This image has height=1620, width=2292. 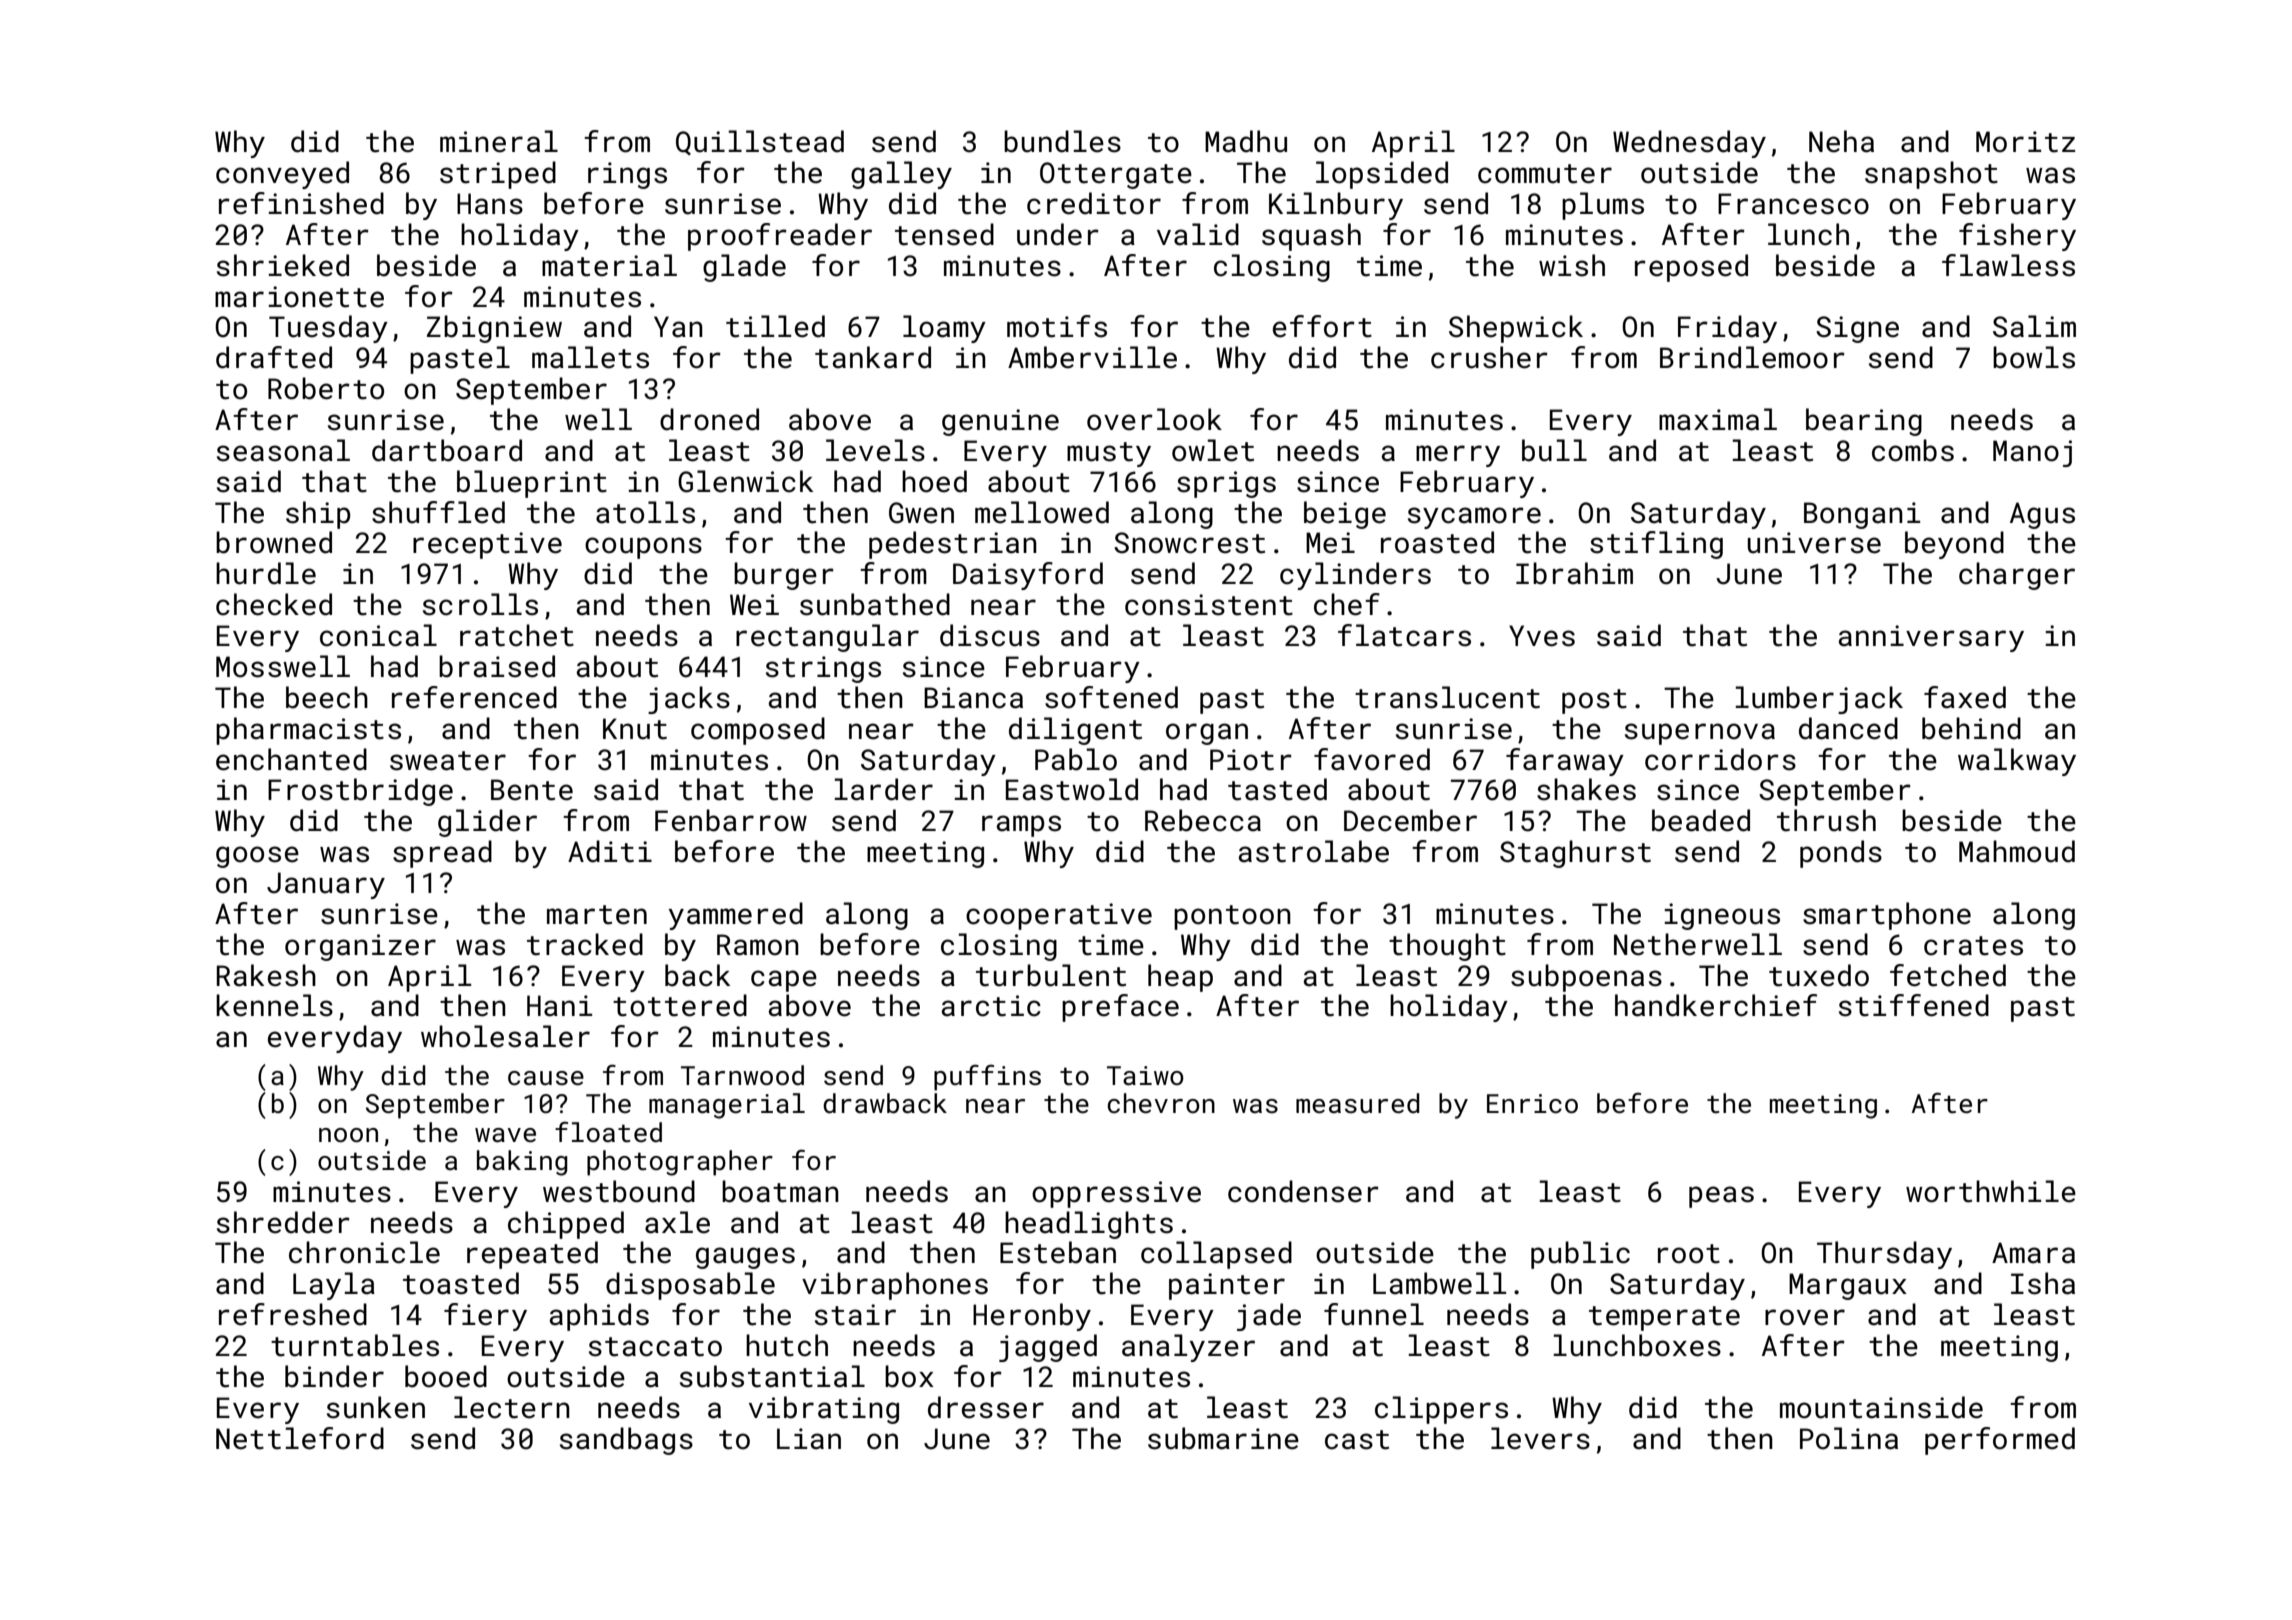 What do you see at coordinates (1586, 978) in the image?
I see `subpoenas` at bounding box center [1586, 978].
